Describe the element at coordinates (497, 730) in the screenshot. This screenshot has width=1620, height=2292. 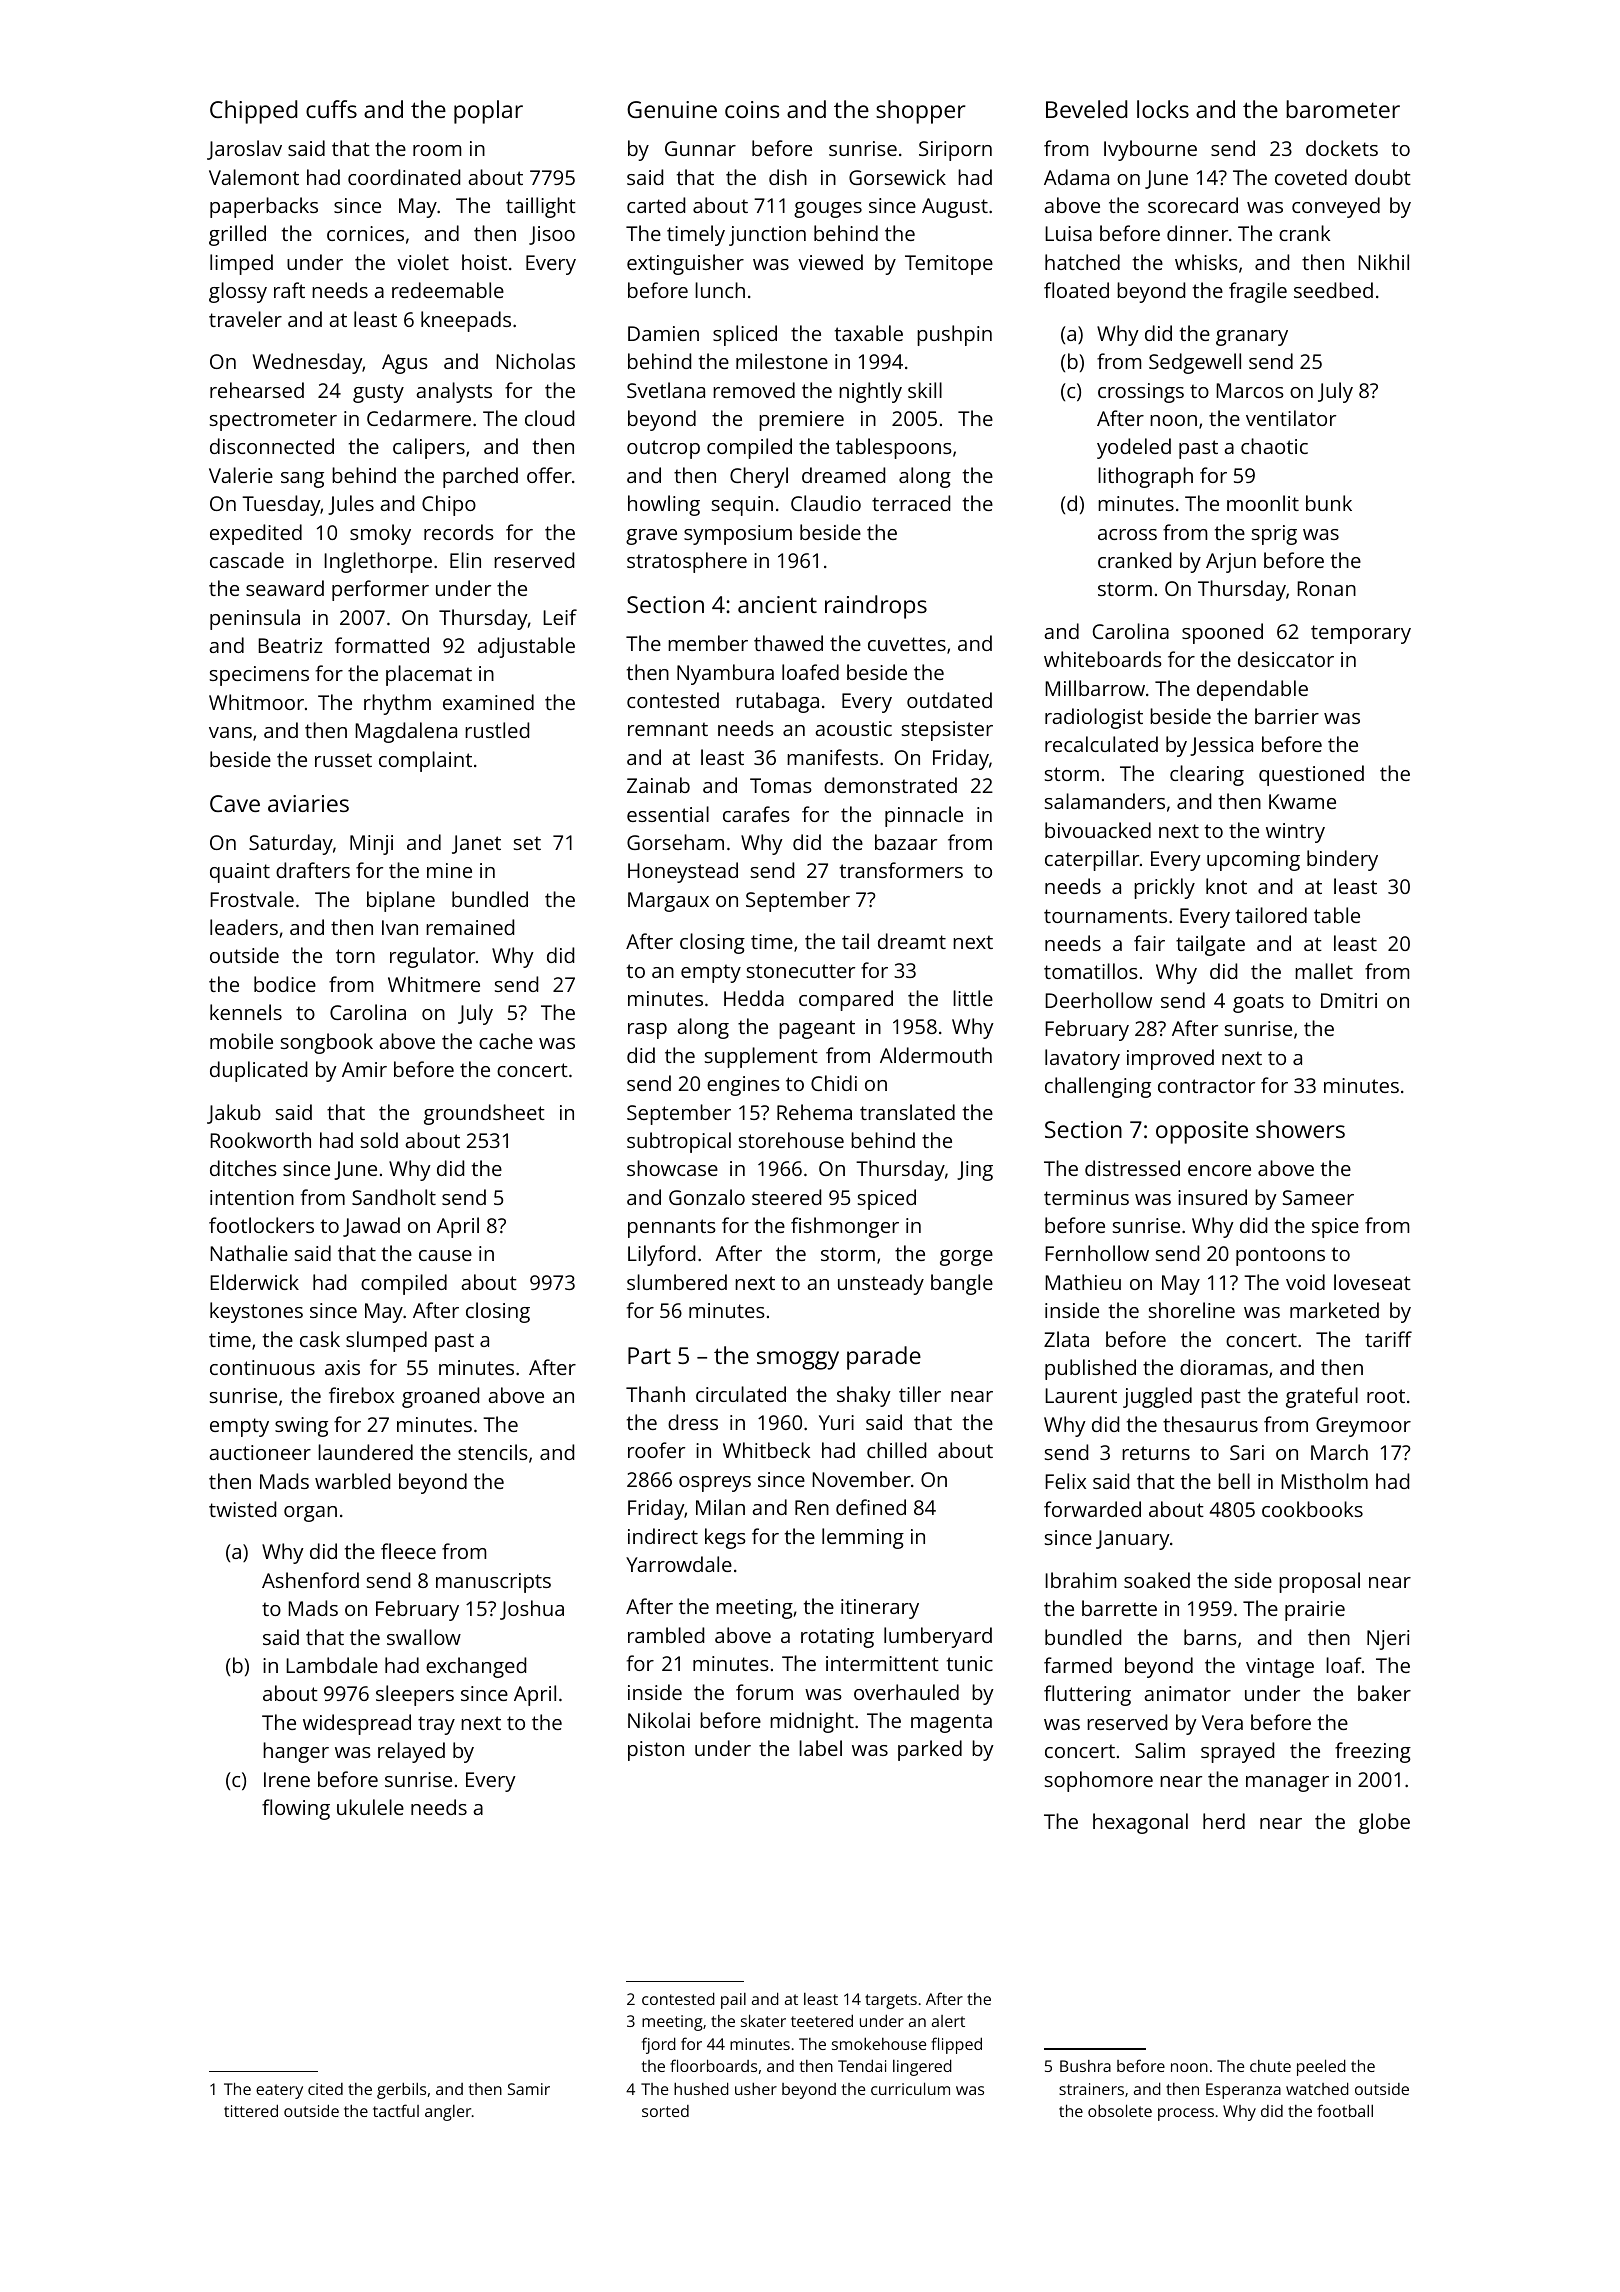
I see `rustled` at that location.
